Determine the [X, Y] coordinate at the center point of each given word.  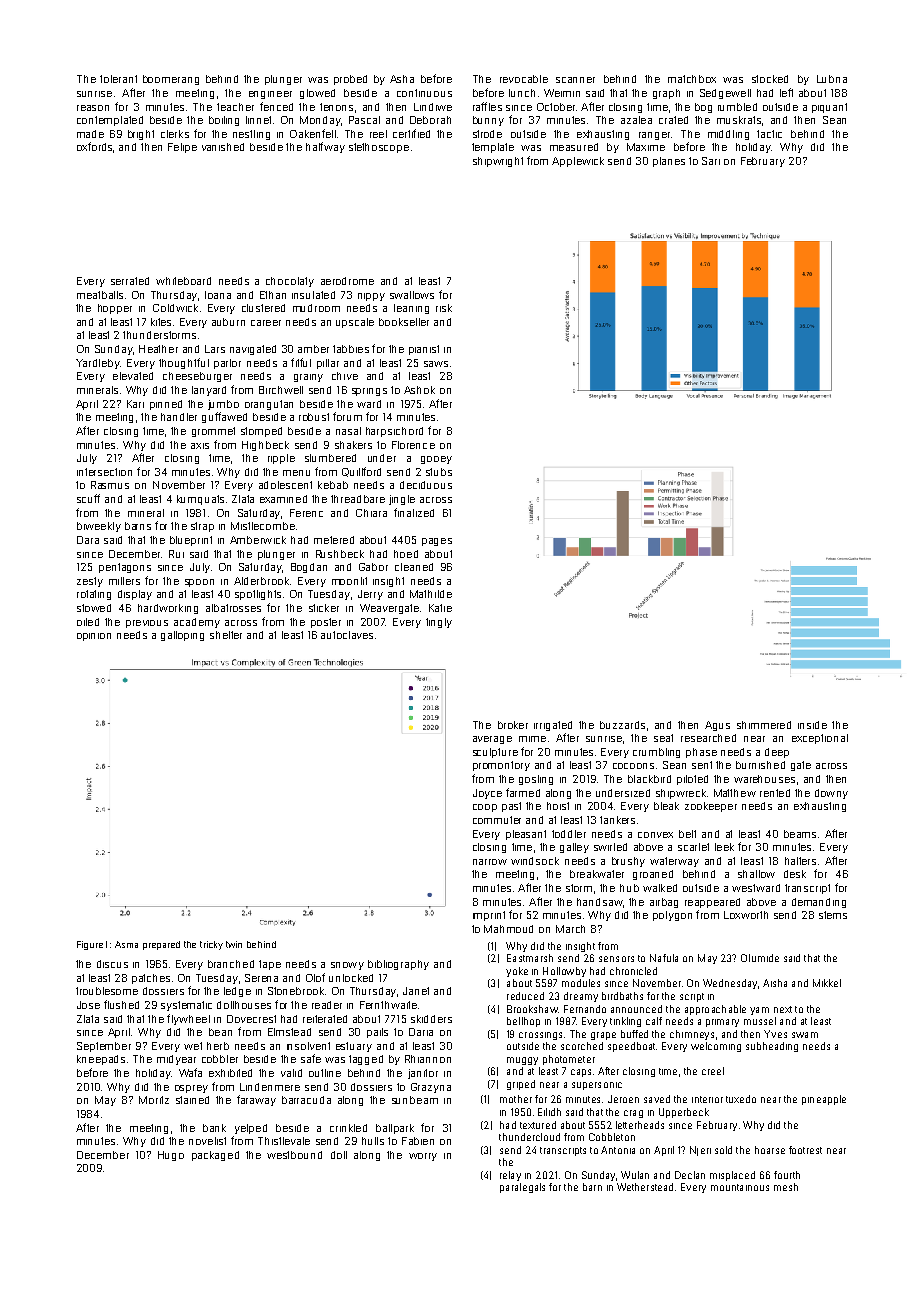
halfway [325, 147]
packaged [215, 1156]
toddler [569, 834]
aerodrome [347, 281]
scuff [88, 498]
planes [669, 162]
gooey [436, 460]
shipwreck [681, 794]
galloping [182, 636]
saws [436, 364]
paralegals [522, 1188]
